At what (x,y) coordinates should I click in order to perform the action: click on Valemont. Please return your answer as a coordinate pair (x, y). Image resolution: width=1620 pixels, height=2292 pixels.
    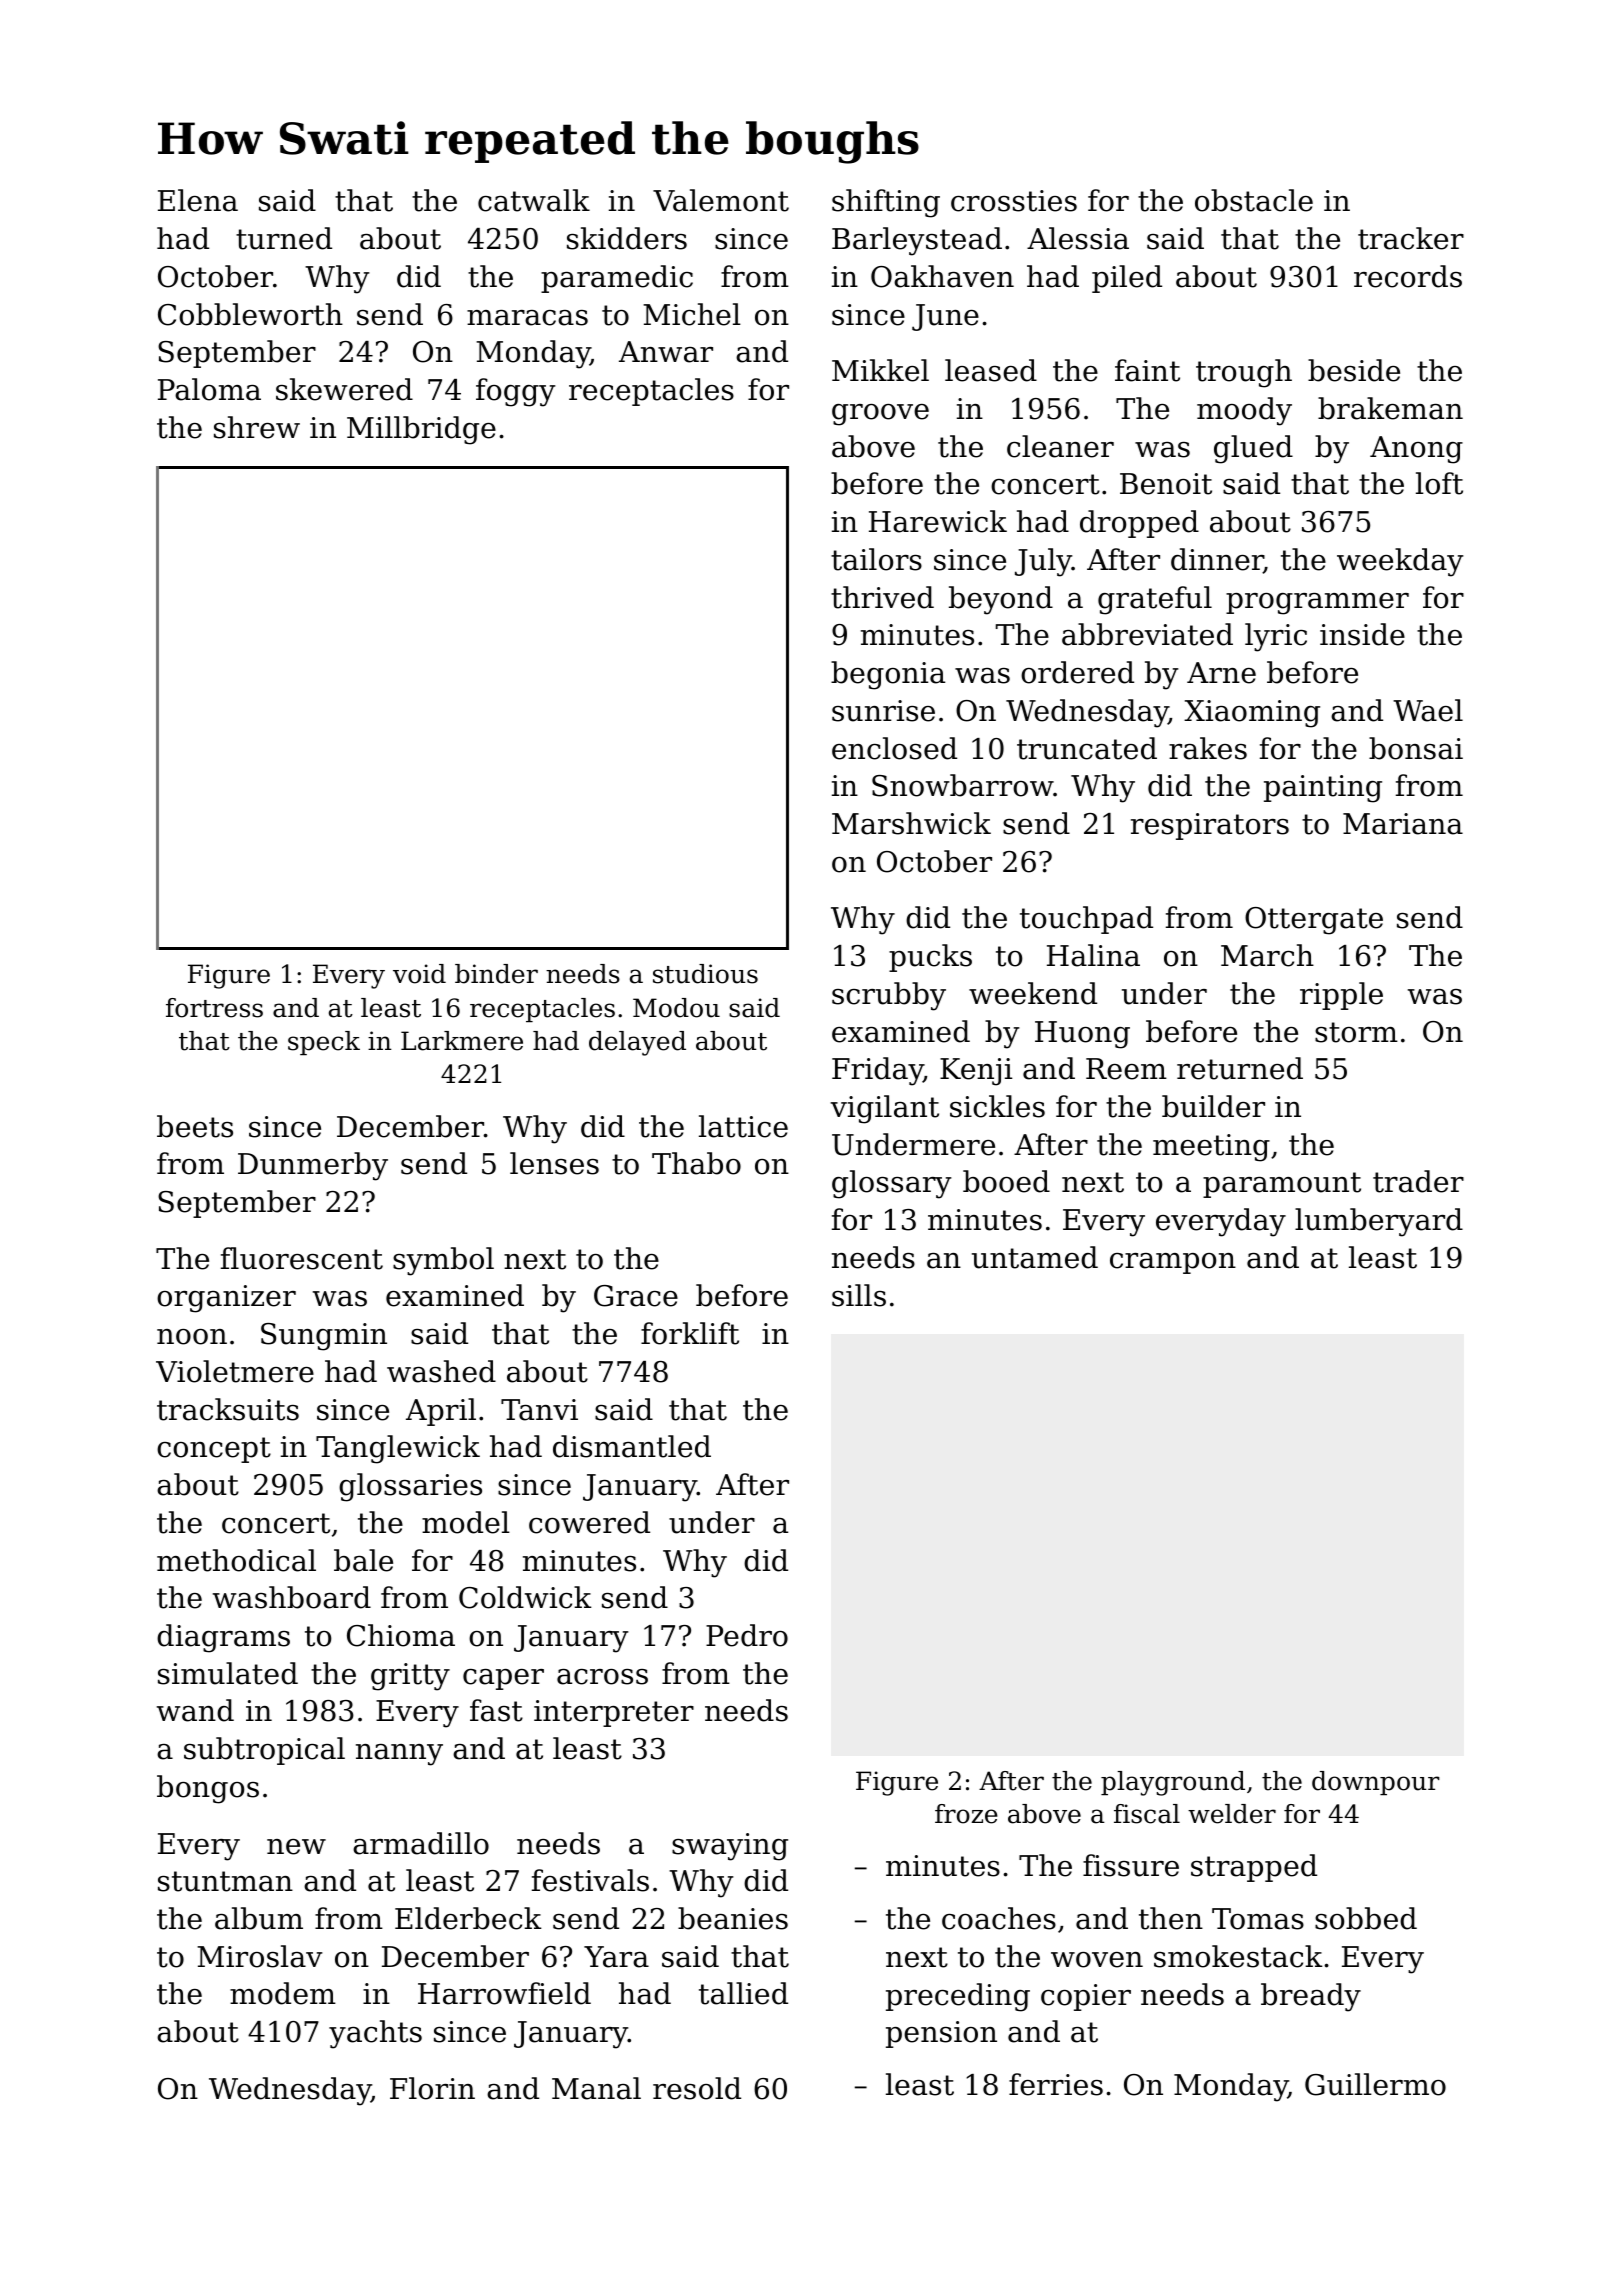
    Looking at the image, I should click on (721, 200).
